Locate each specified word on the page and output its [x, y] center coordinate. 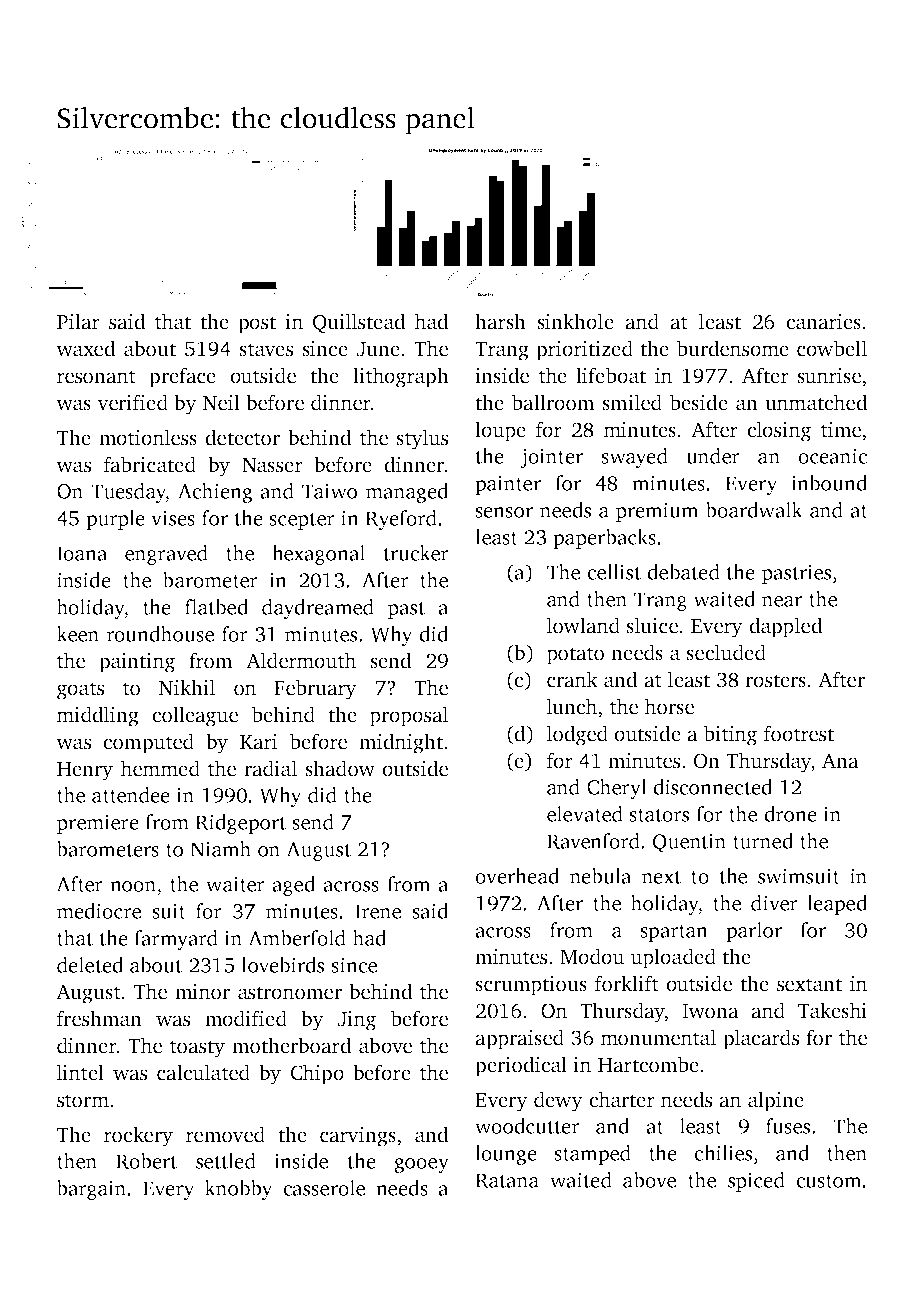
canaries [823, 322]
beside [699, 402]
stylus [422, 439]
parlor [754, 932]
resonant [96, 377]
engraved [166, 555]
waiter [235, 884]
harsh [500, 321]
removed [225, 1134]
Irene [378, 911]
